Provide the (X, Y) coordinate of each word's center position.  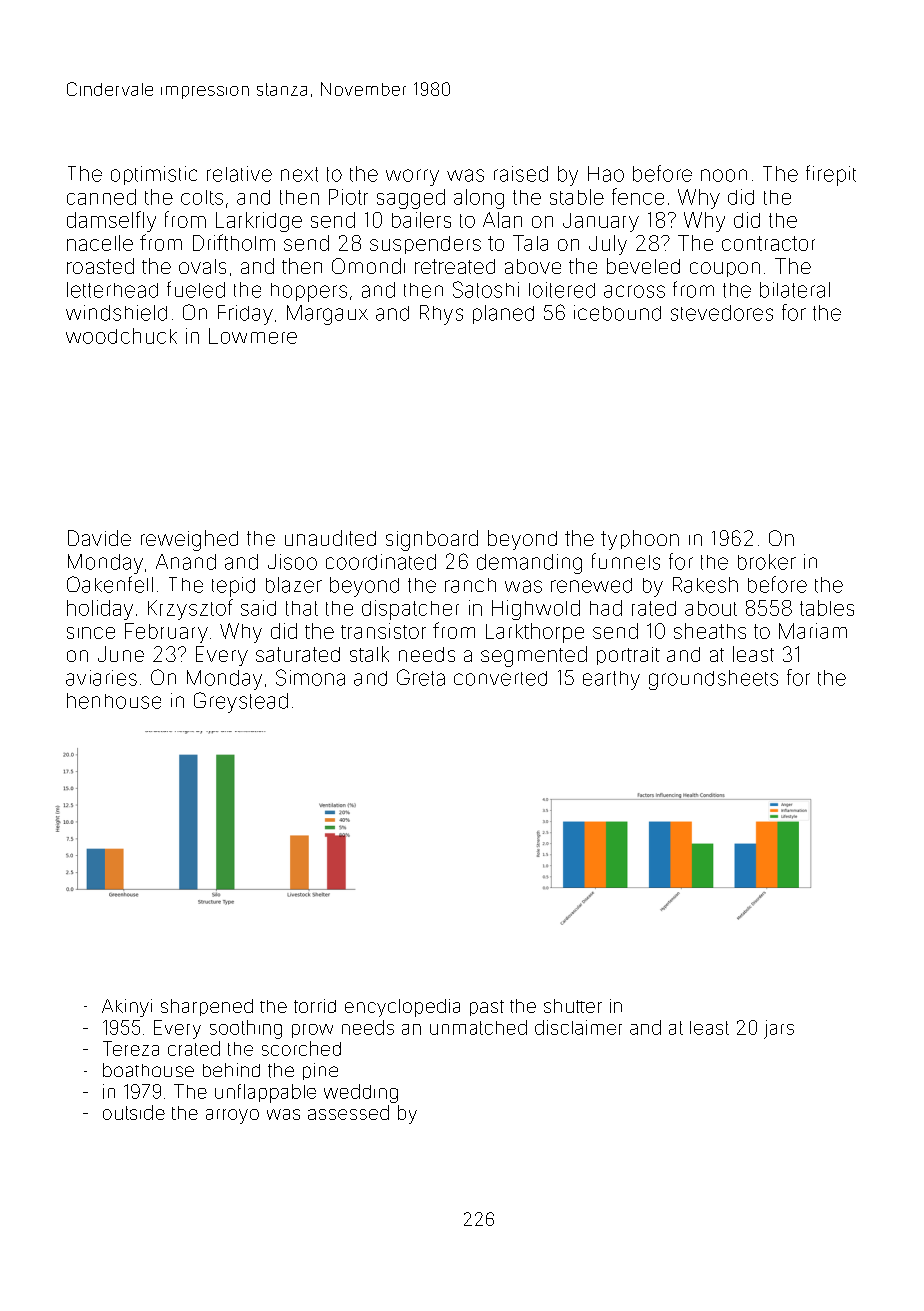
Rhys (441, 315)
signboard (432, 540)
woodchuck (121, 336)
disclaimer (578, 1027)
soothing (246, 1029)
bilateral (795, 290)
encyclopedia (402, 1008)
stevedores (722, 313)
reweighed (189, 540)
